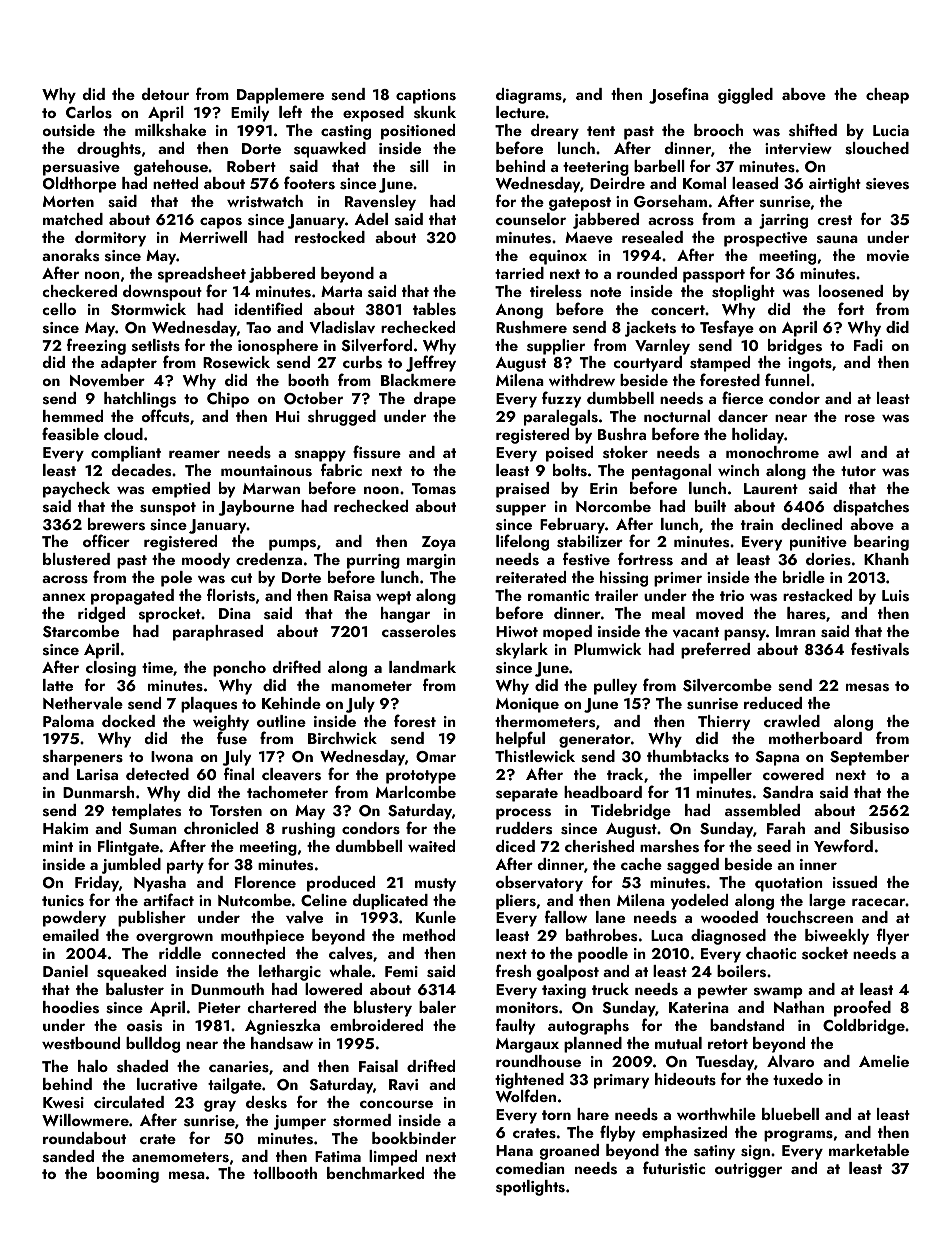 This screenshot has height=1233, width=952. Describe the element at coordinates (174, 939) in the screenshot. I see `overgrown` at that location.
